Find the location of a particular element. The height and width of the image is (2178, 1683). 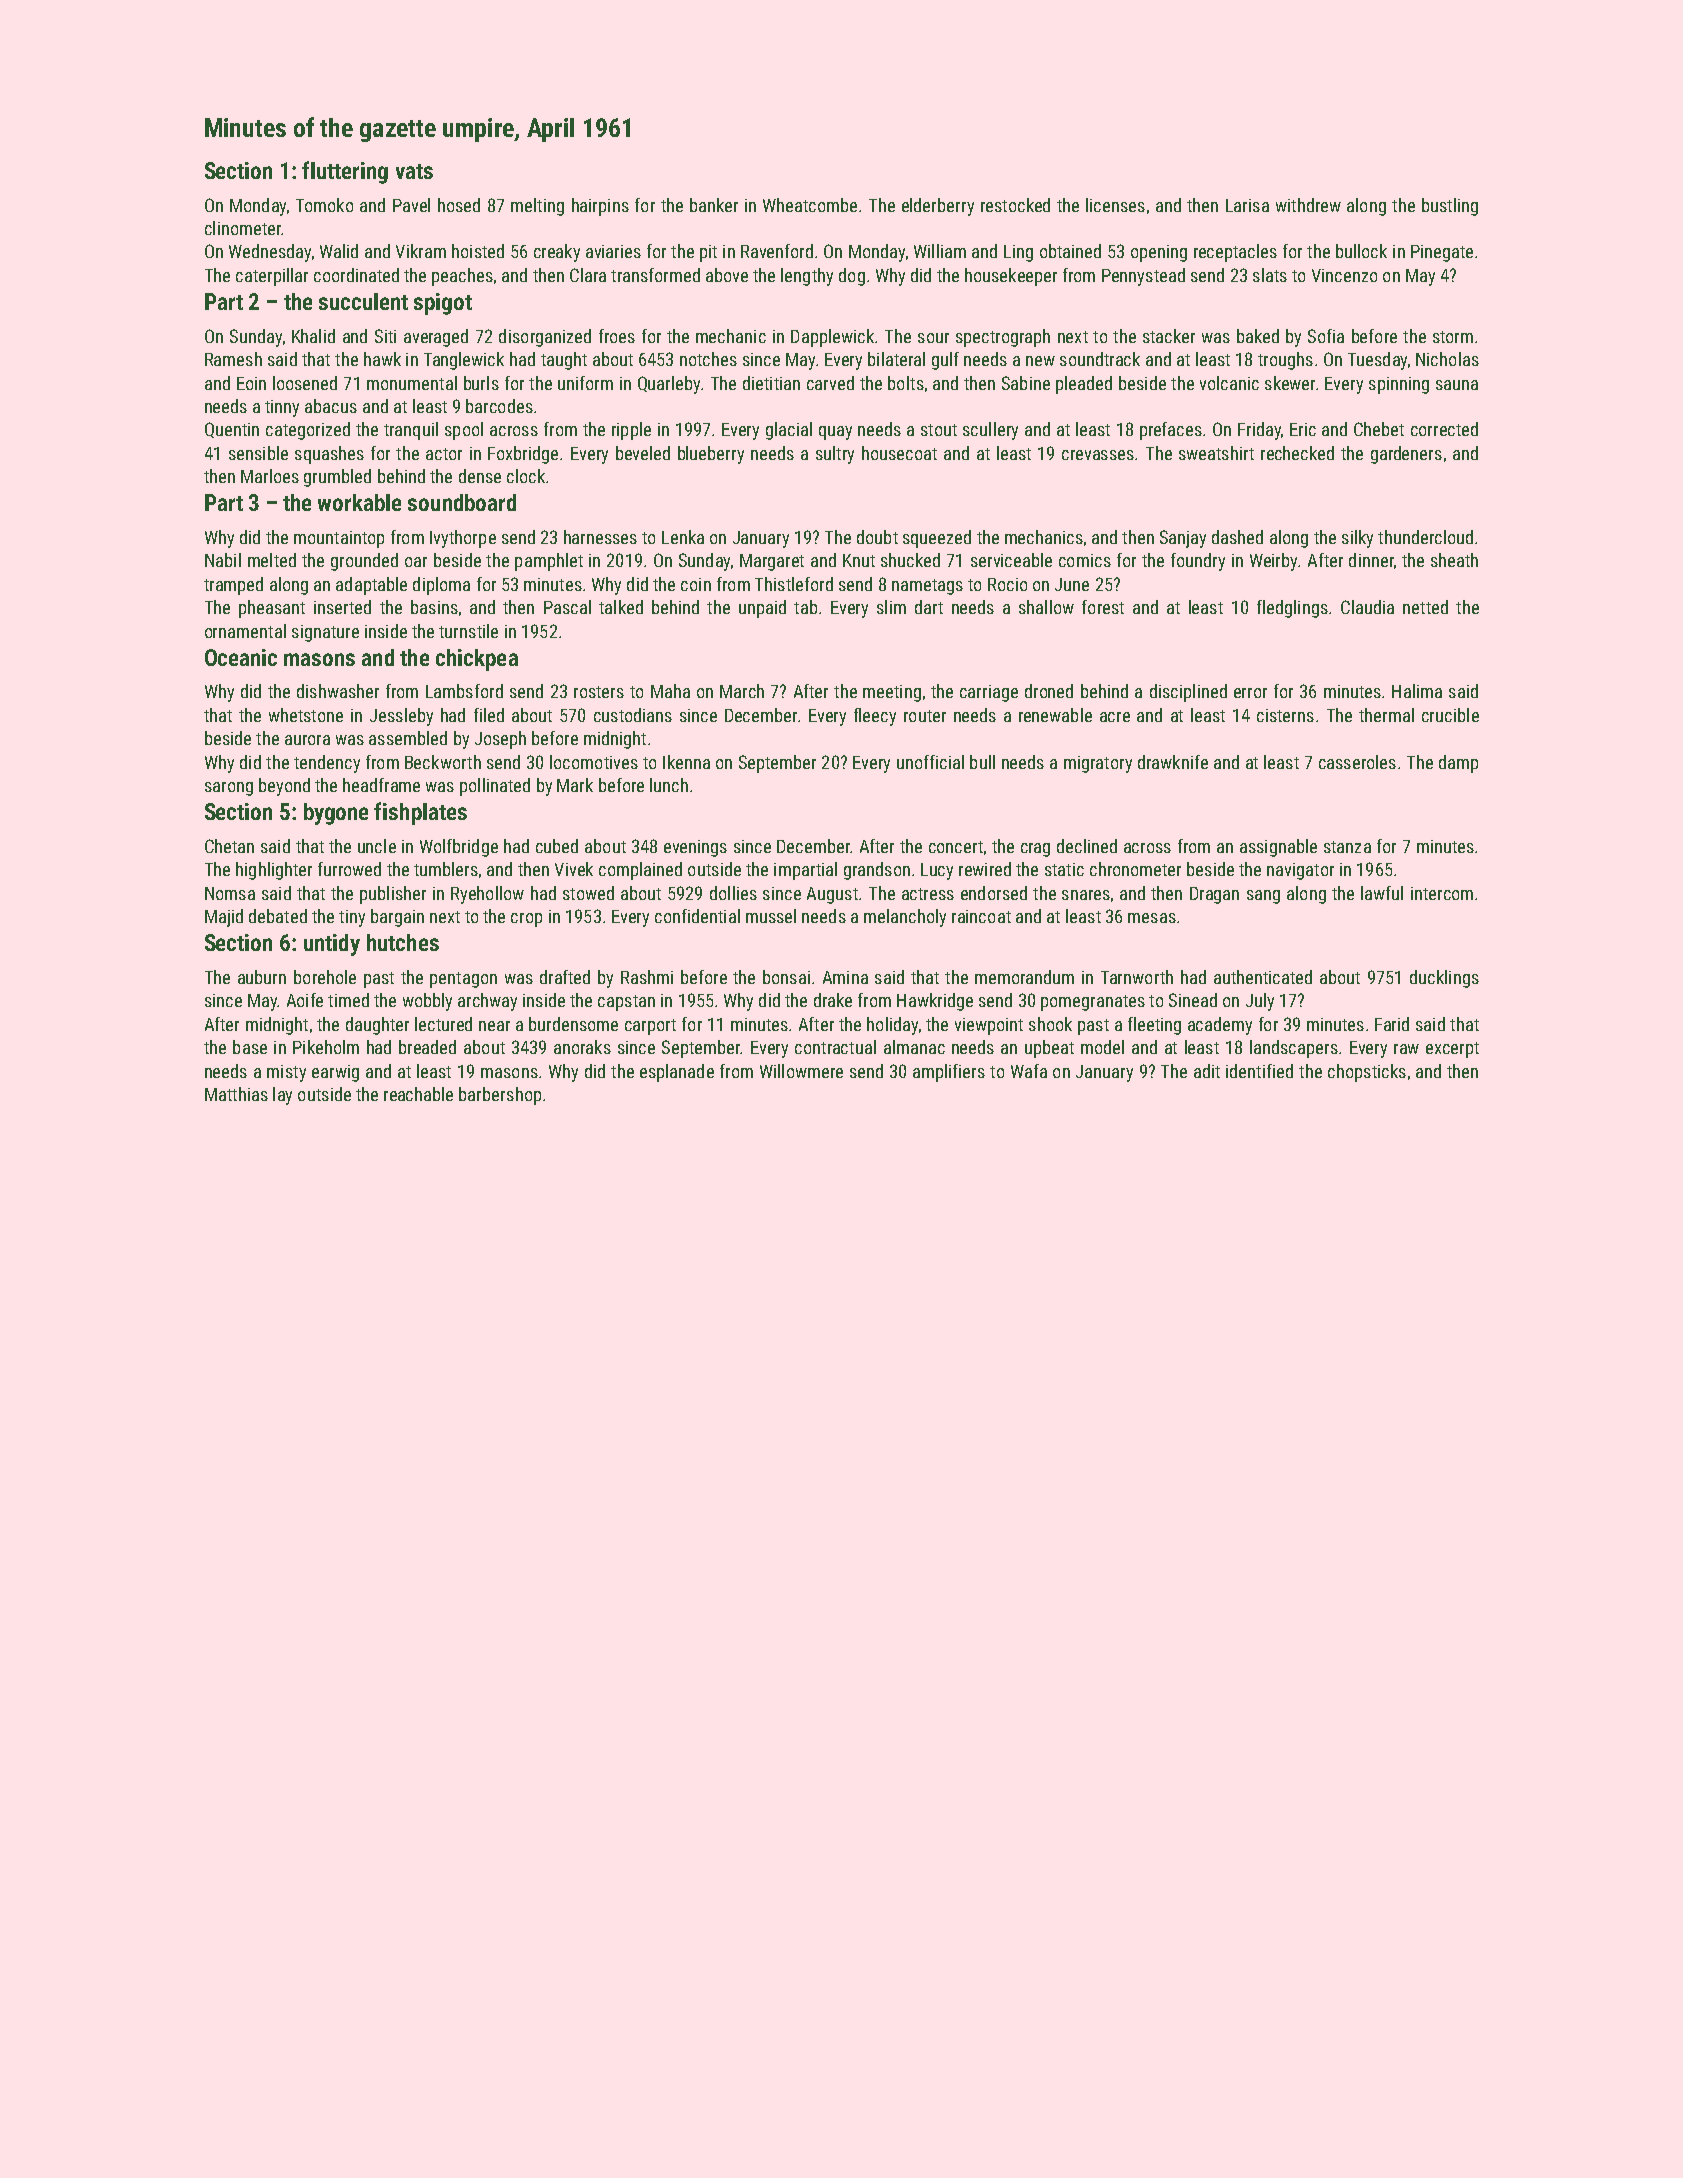

Sanjay is located at coordinates (1183, 539).
